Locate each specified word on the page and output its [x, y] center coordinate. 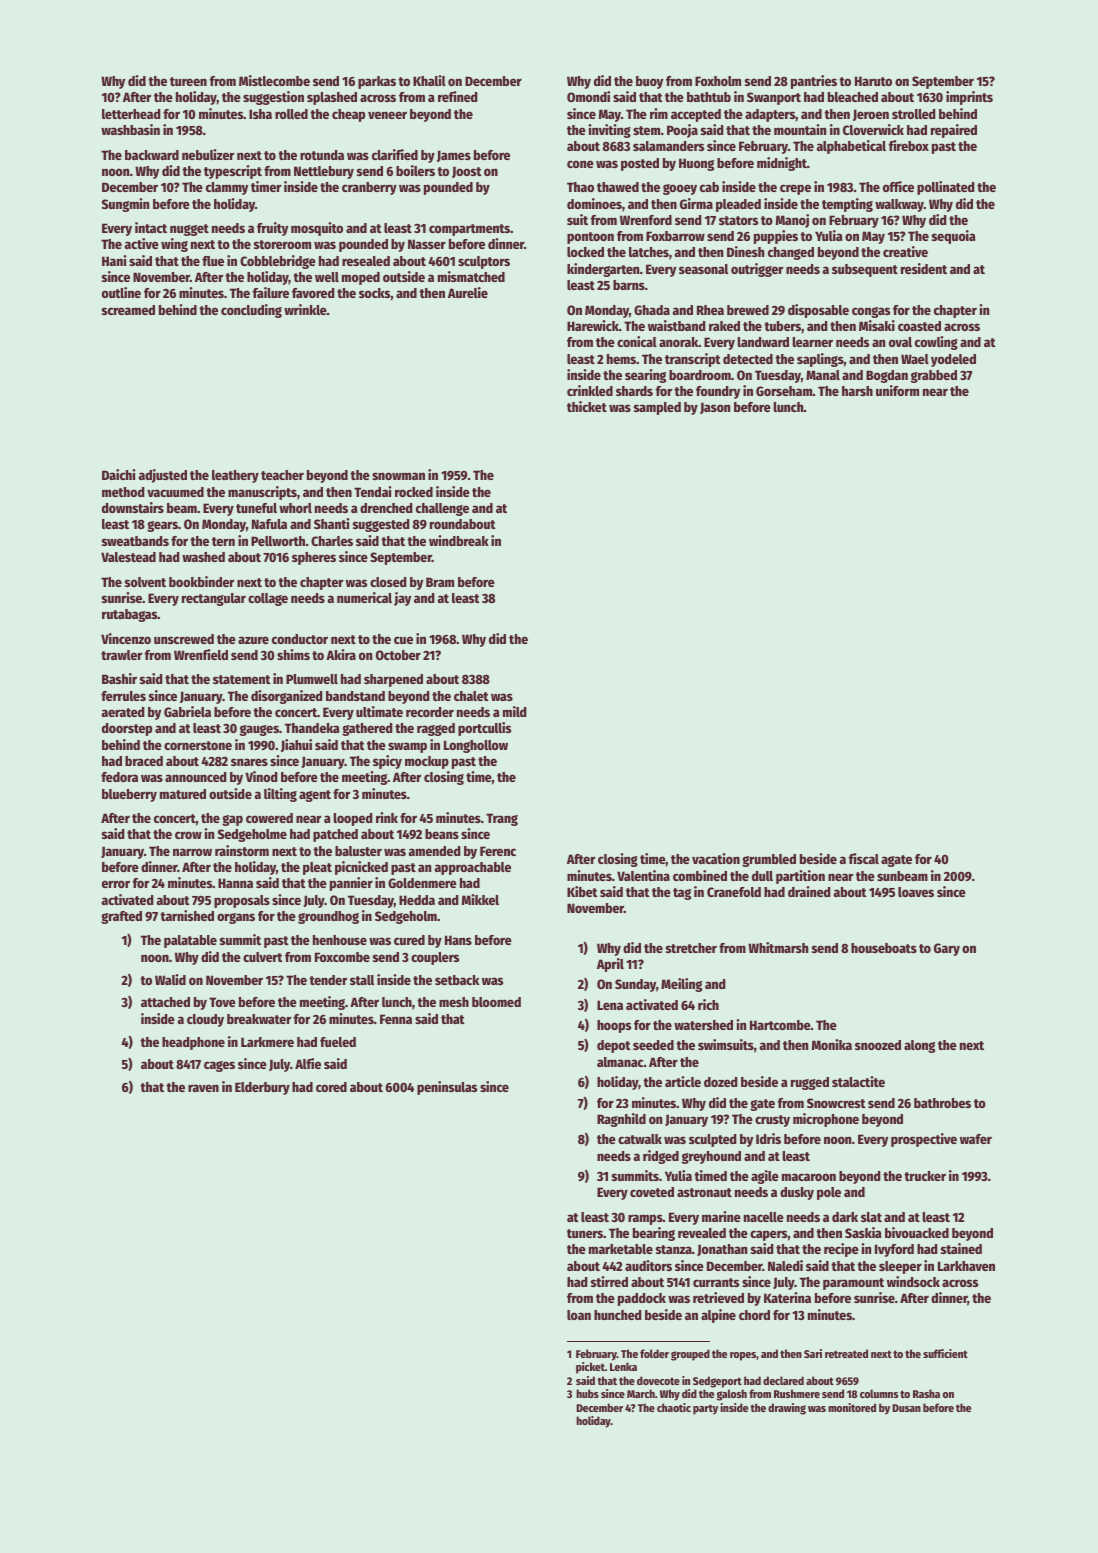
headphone [193, 1043]
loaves [916, 892]
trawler [121, 655]
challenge [442, 509]
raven [203, 1088]
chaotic [674, 1407]
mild [514, 711]
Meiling [681, 985]
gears [162, 526]
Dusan [906, 1408]
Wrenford [646, 220]
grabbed [934, 376]
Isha [260, 114]
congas [871, 312]
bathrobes [942, 1103]
